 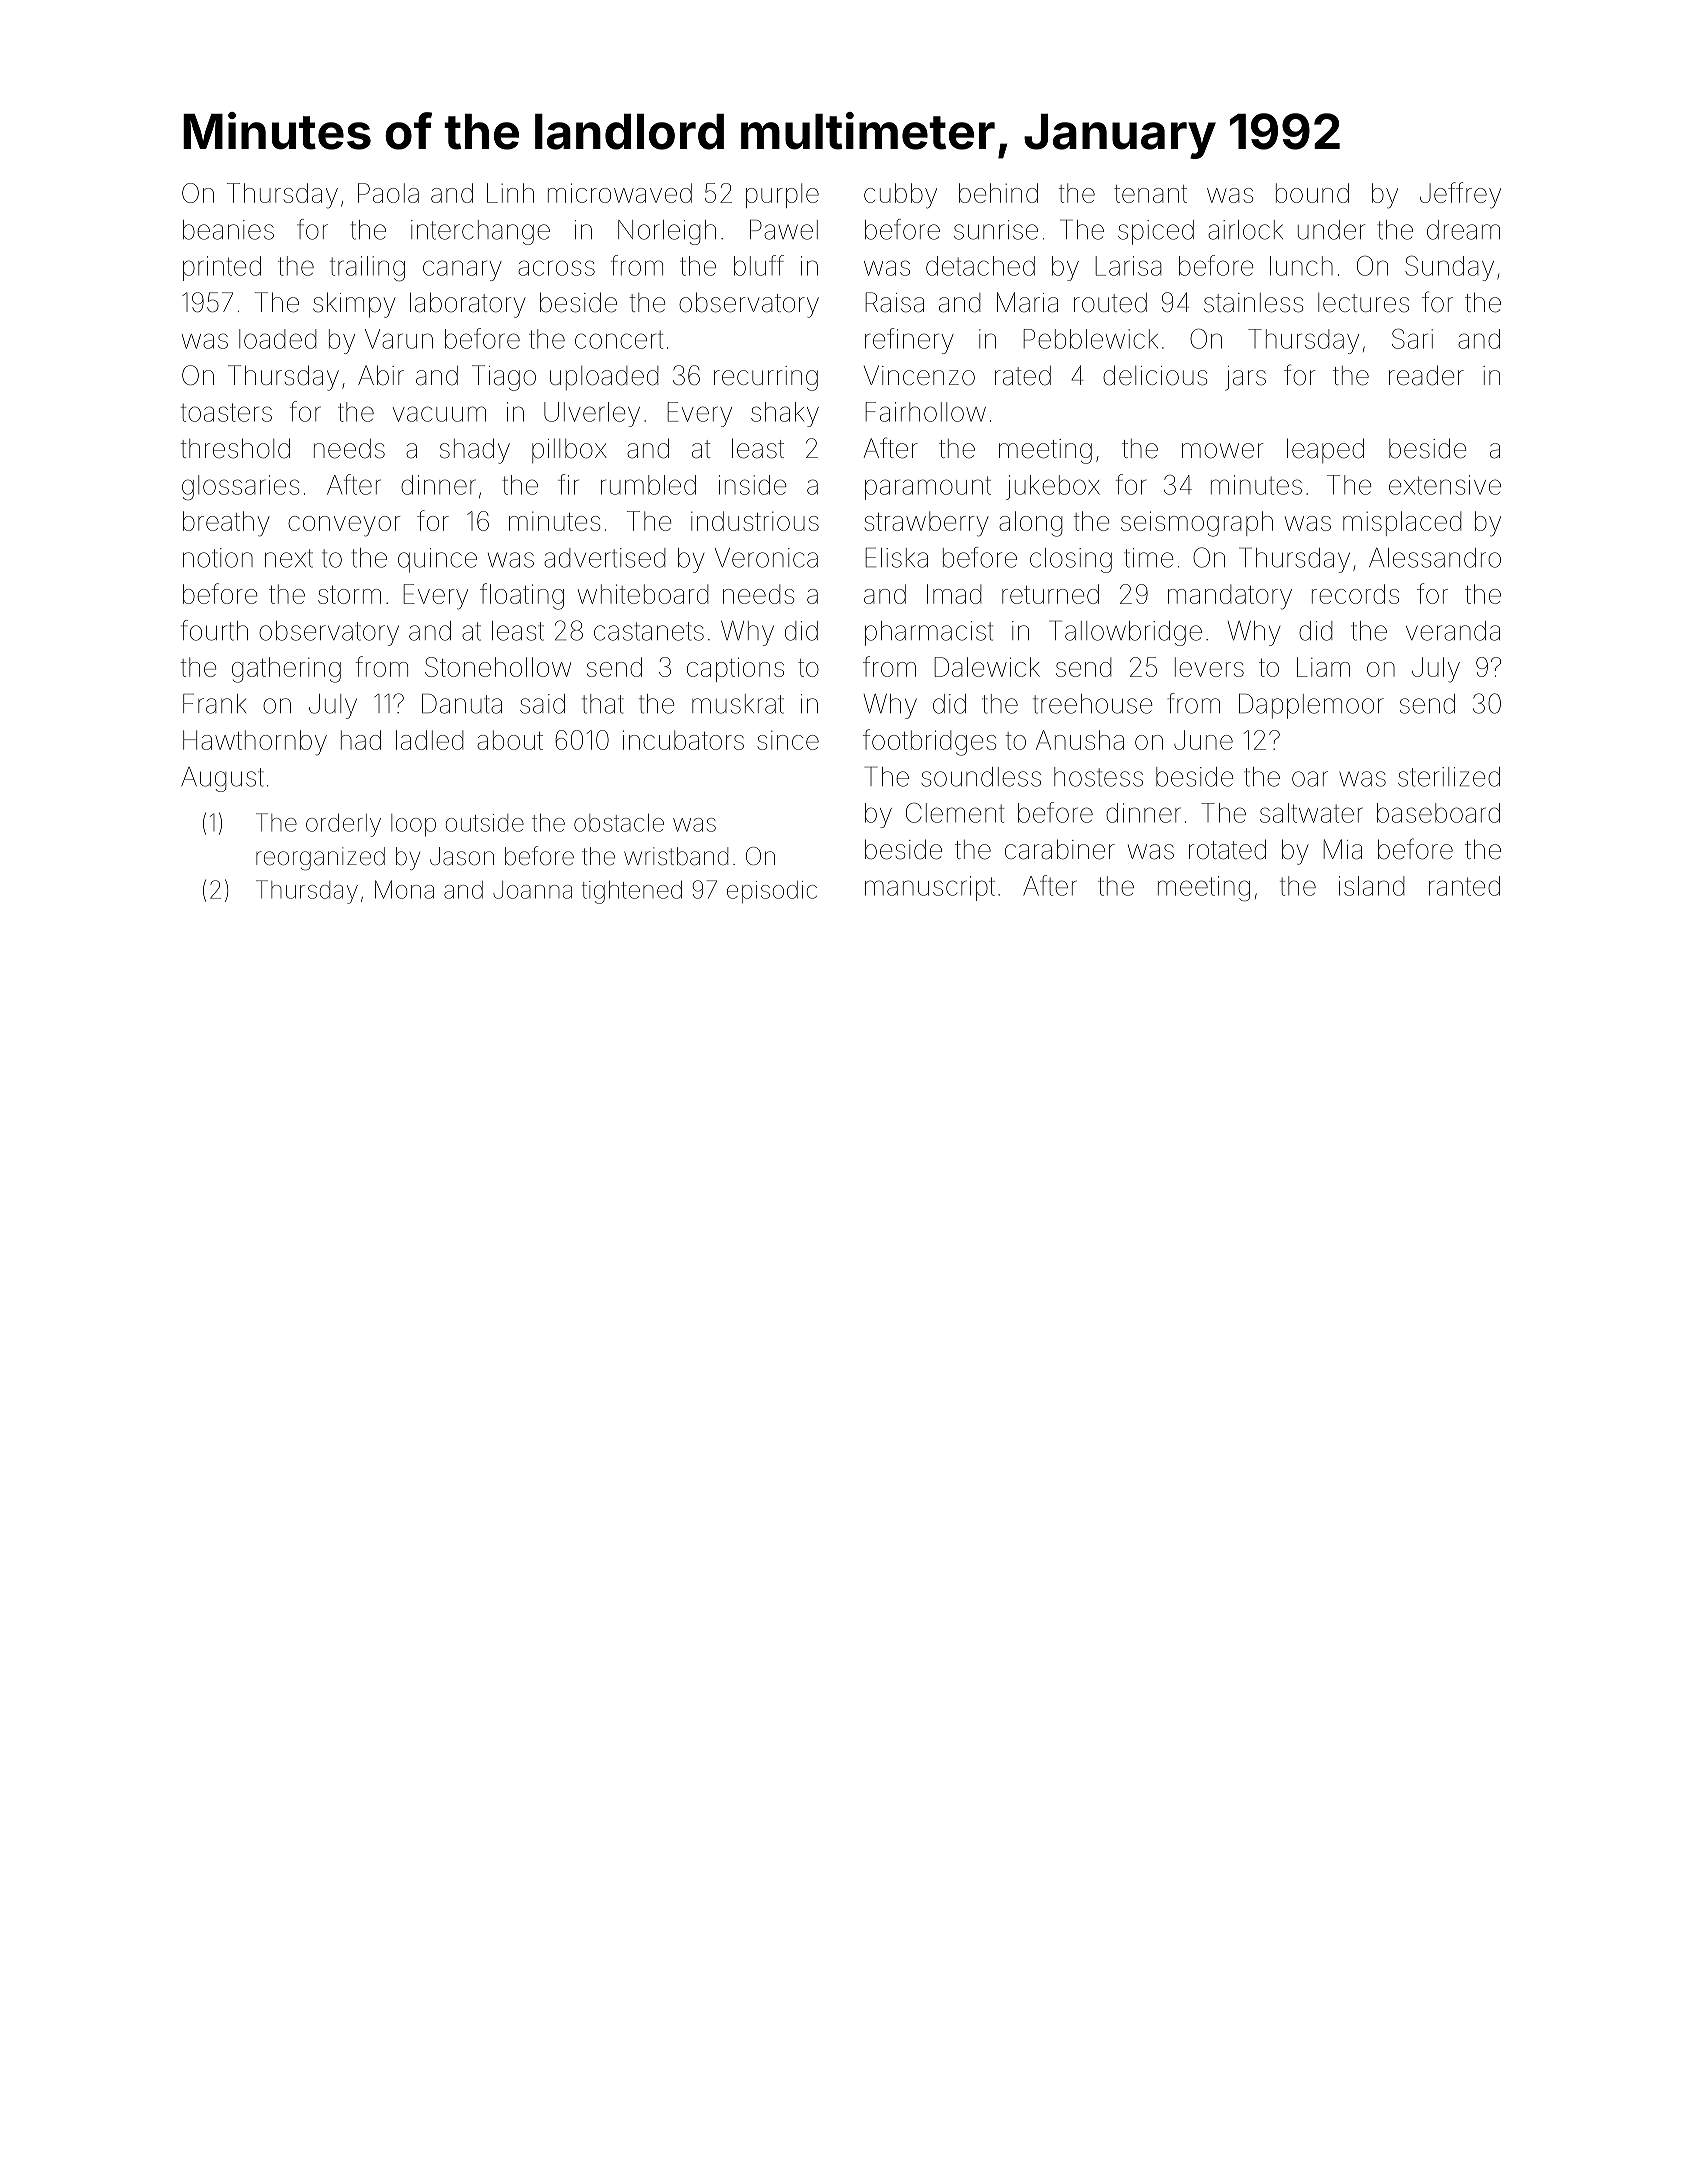 What do you see at coordinates (504, 378) in the screenshot?
I see `Tiago` at bounding box center [504, 378].
